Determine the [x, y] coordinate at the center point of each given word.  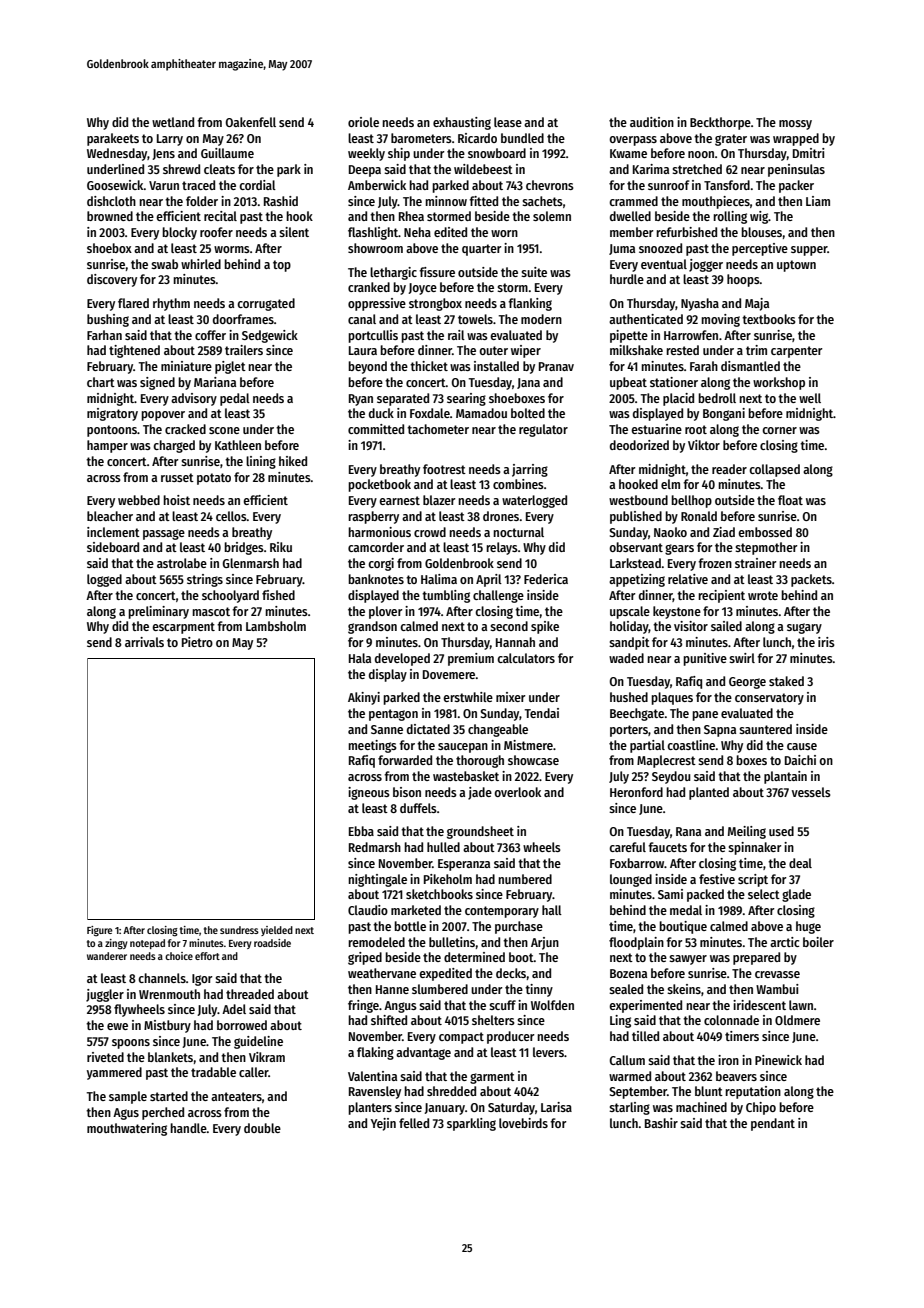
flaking [375, 1053]
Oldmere [797, 1020]
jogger [706, 265]
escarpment [183, 628]
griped [365, 958]
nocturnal [518, 532]
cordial [257, 185]
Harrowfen [691, 335]
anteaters [236, 1096]
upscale [630, 612]
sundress [239, 930]
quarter [482, 250]
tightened [134, 351]
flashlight [373, 233]
